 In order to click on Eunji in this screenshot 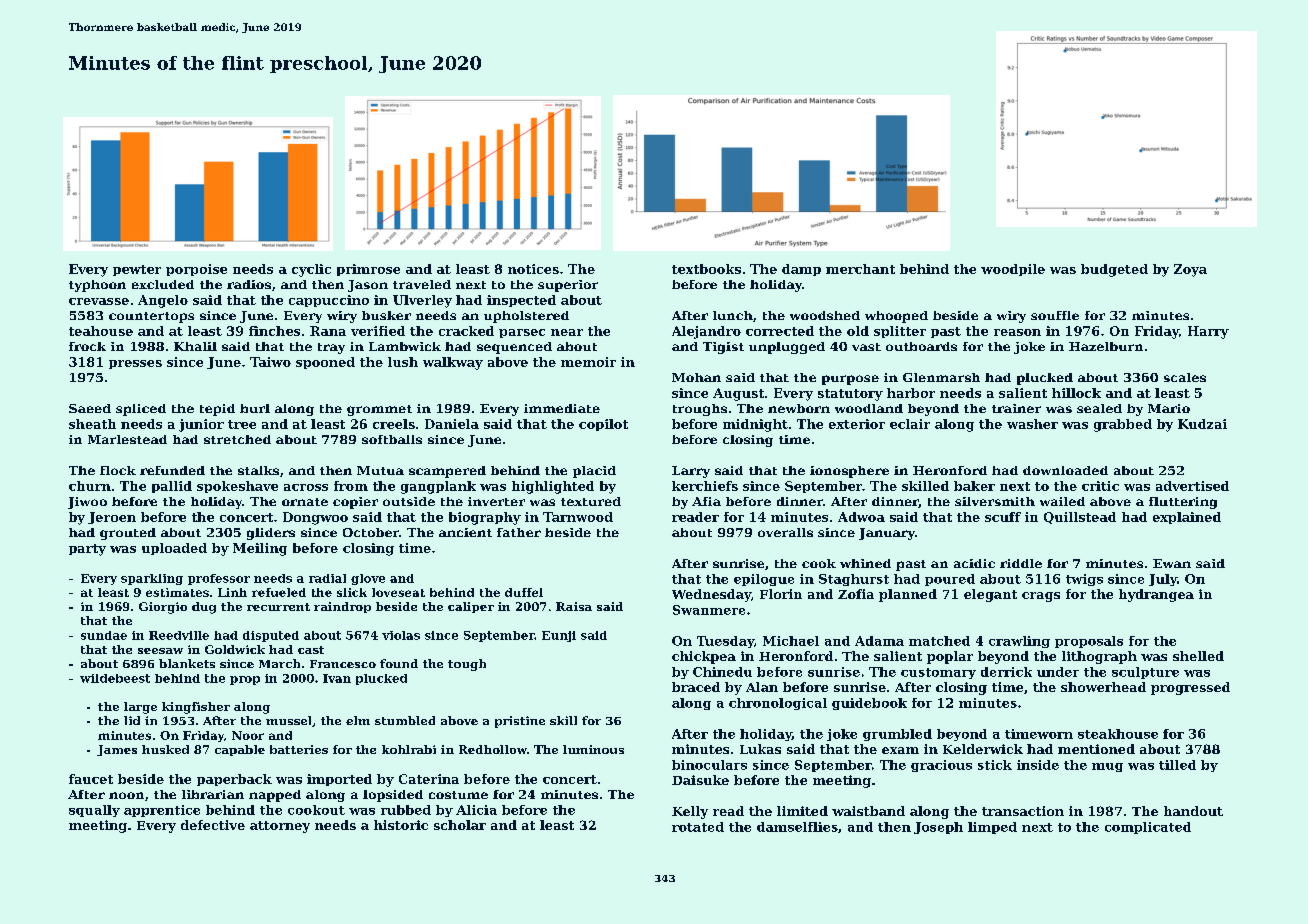, I will do `click(559, 636)`.
